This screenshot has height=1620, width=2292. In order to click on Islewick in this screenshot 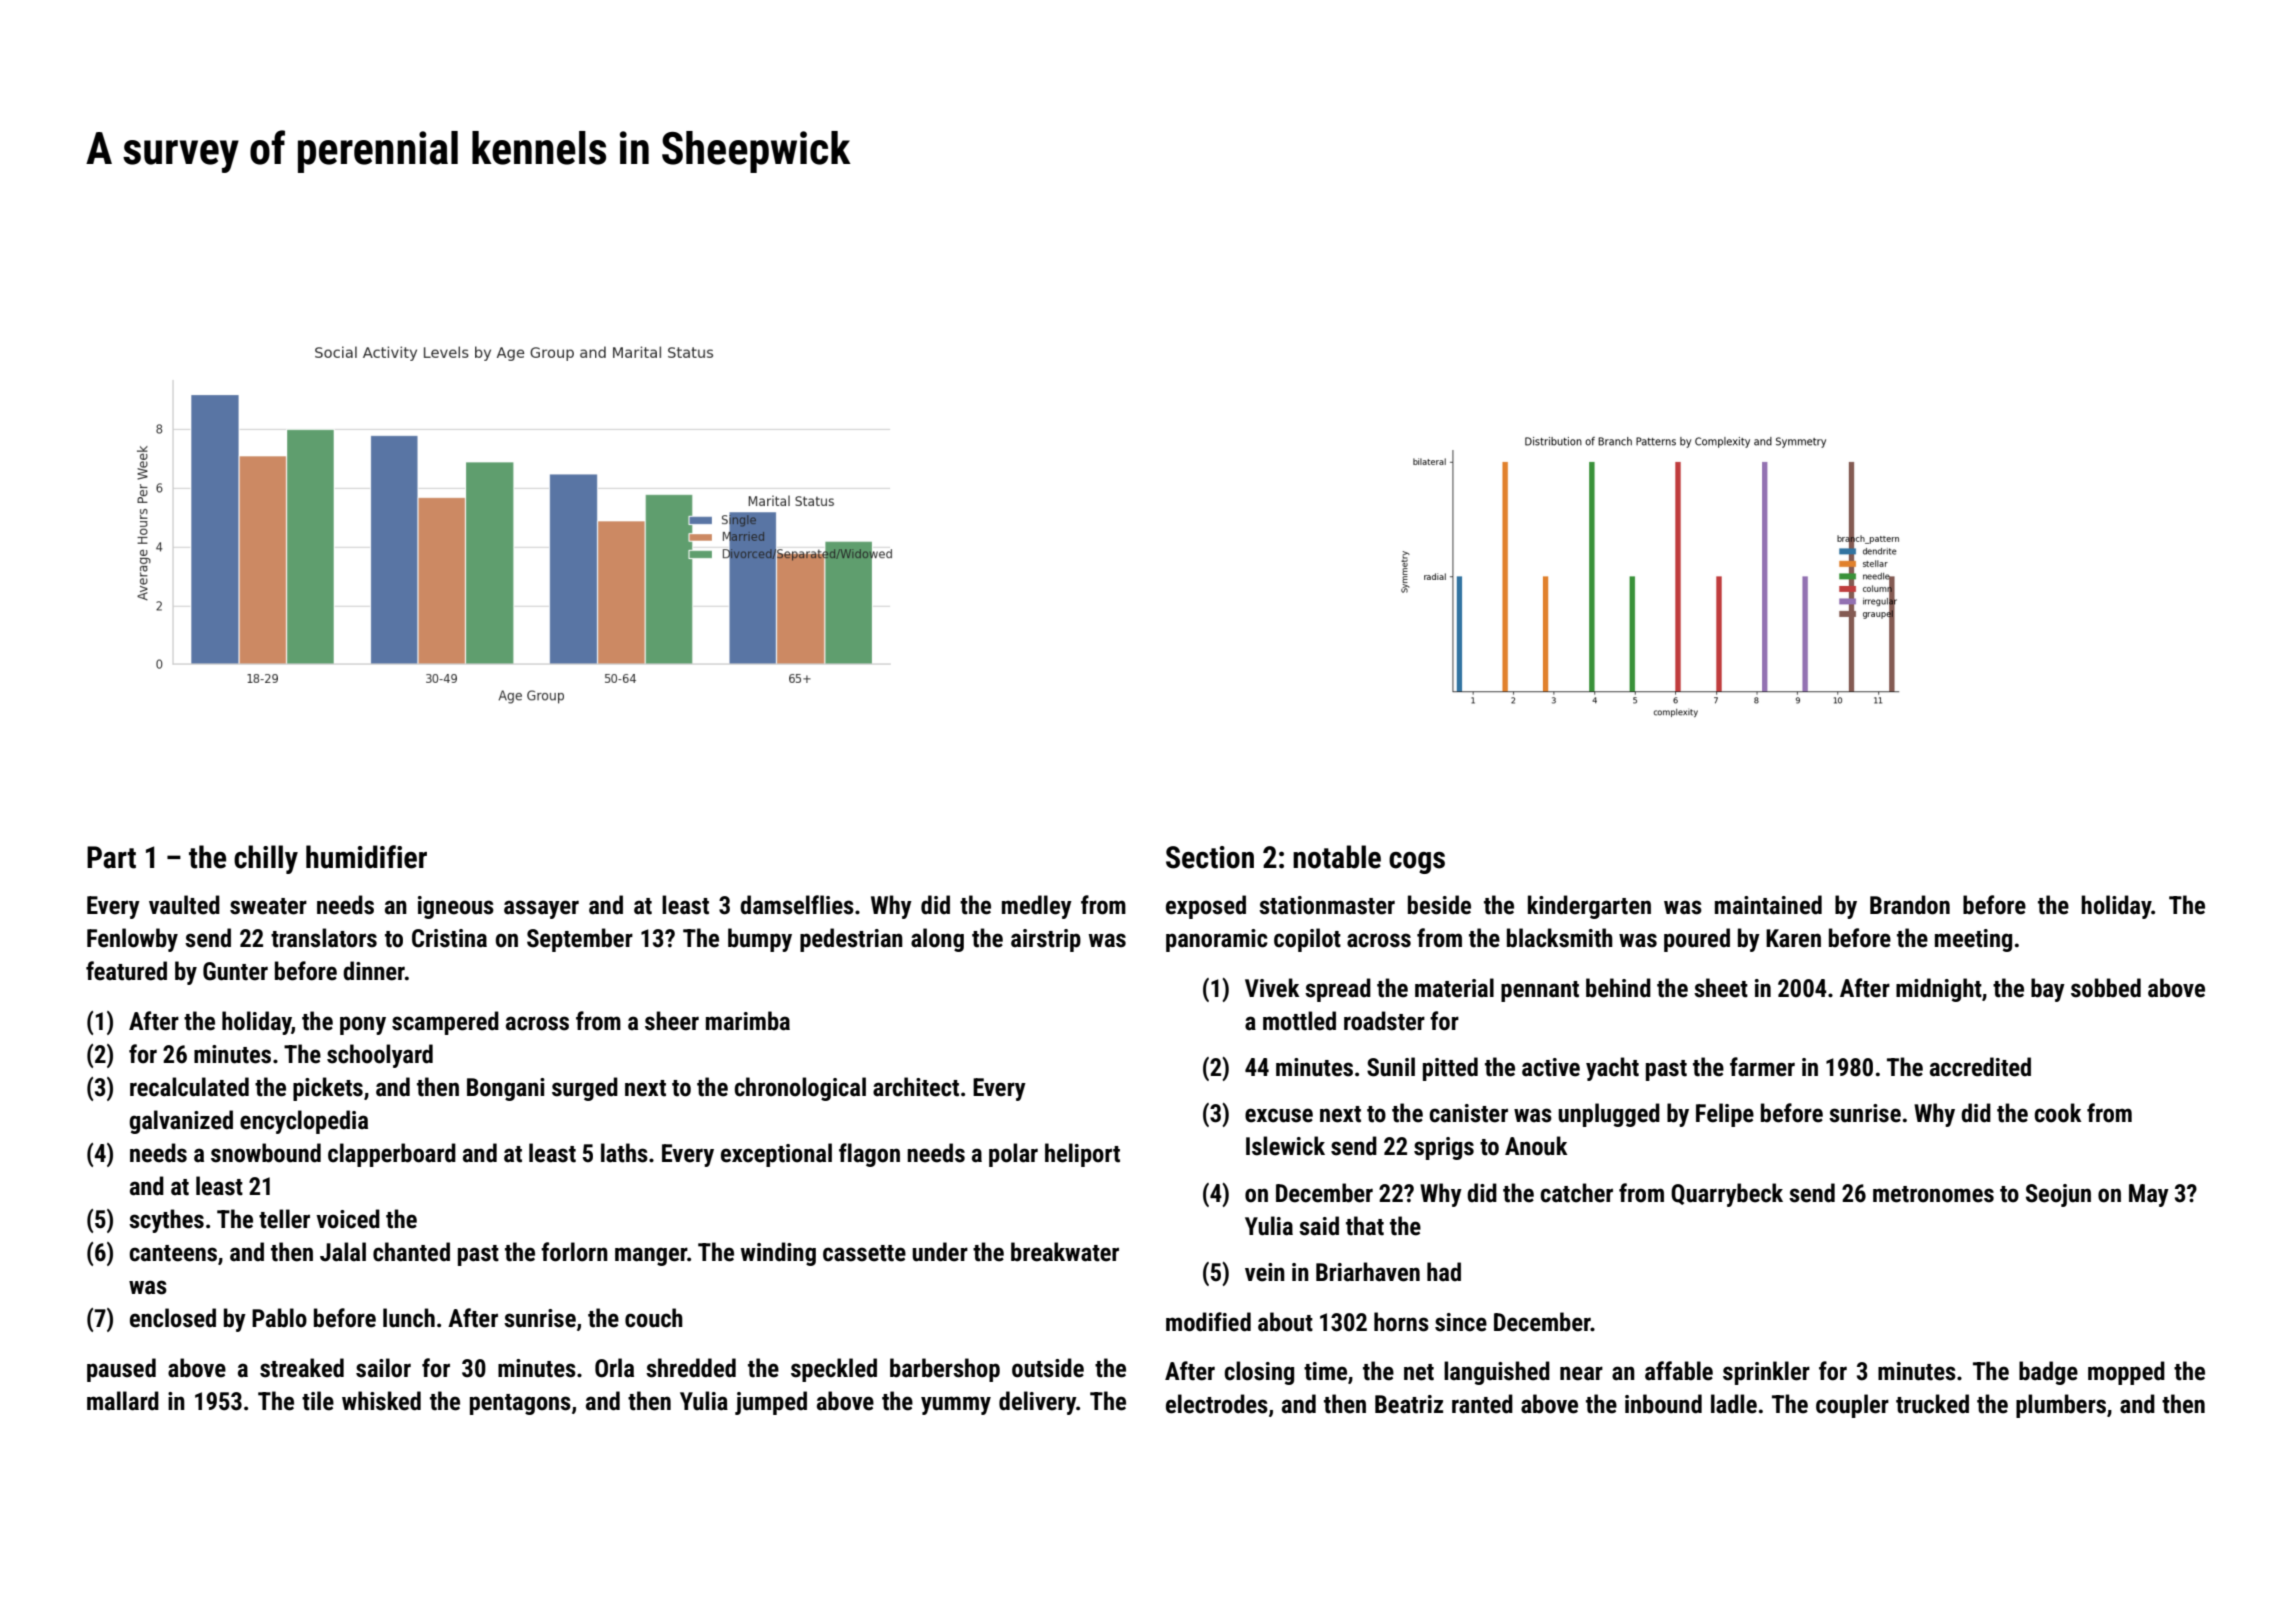, I will do `click(1285, 1146)`.
